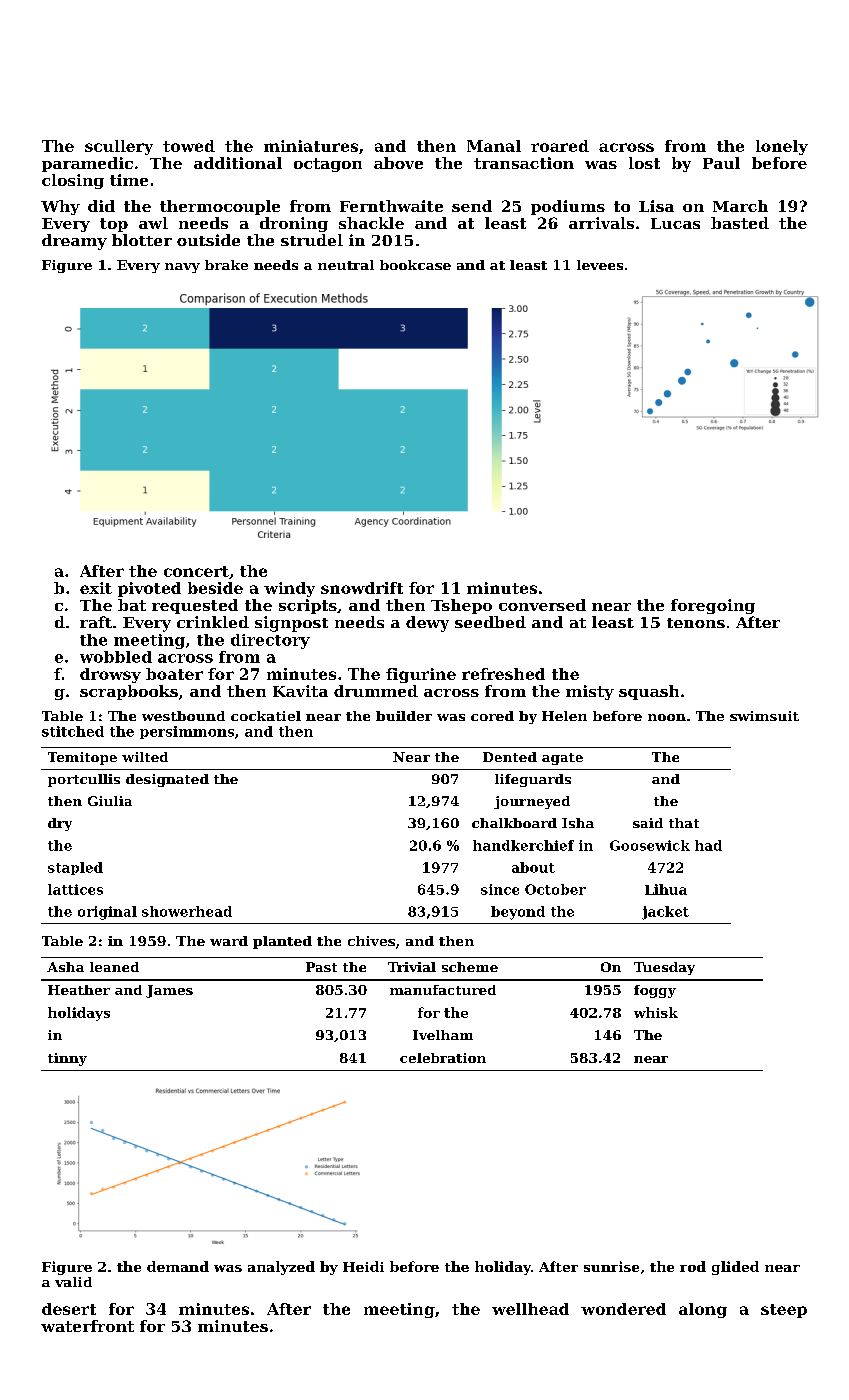  What do you see at coordinates (196, 571) in the page?
I see `concert` at bounding box center [196, 571].
